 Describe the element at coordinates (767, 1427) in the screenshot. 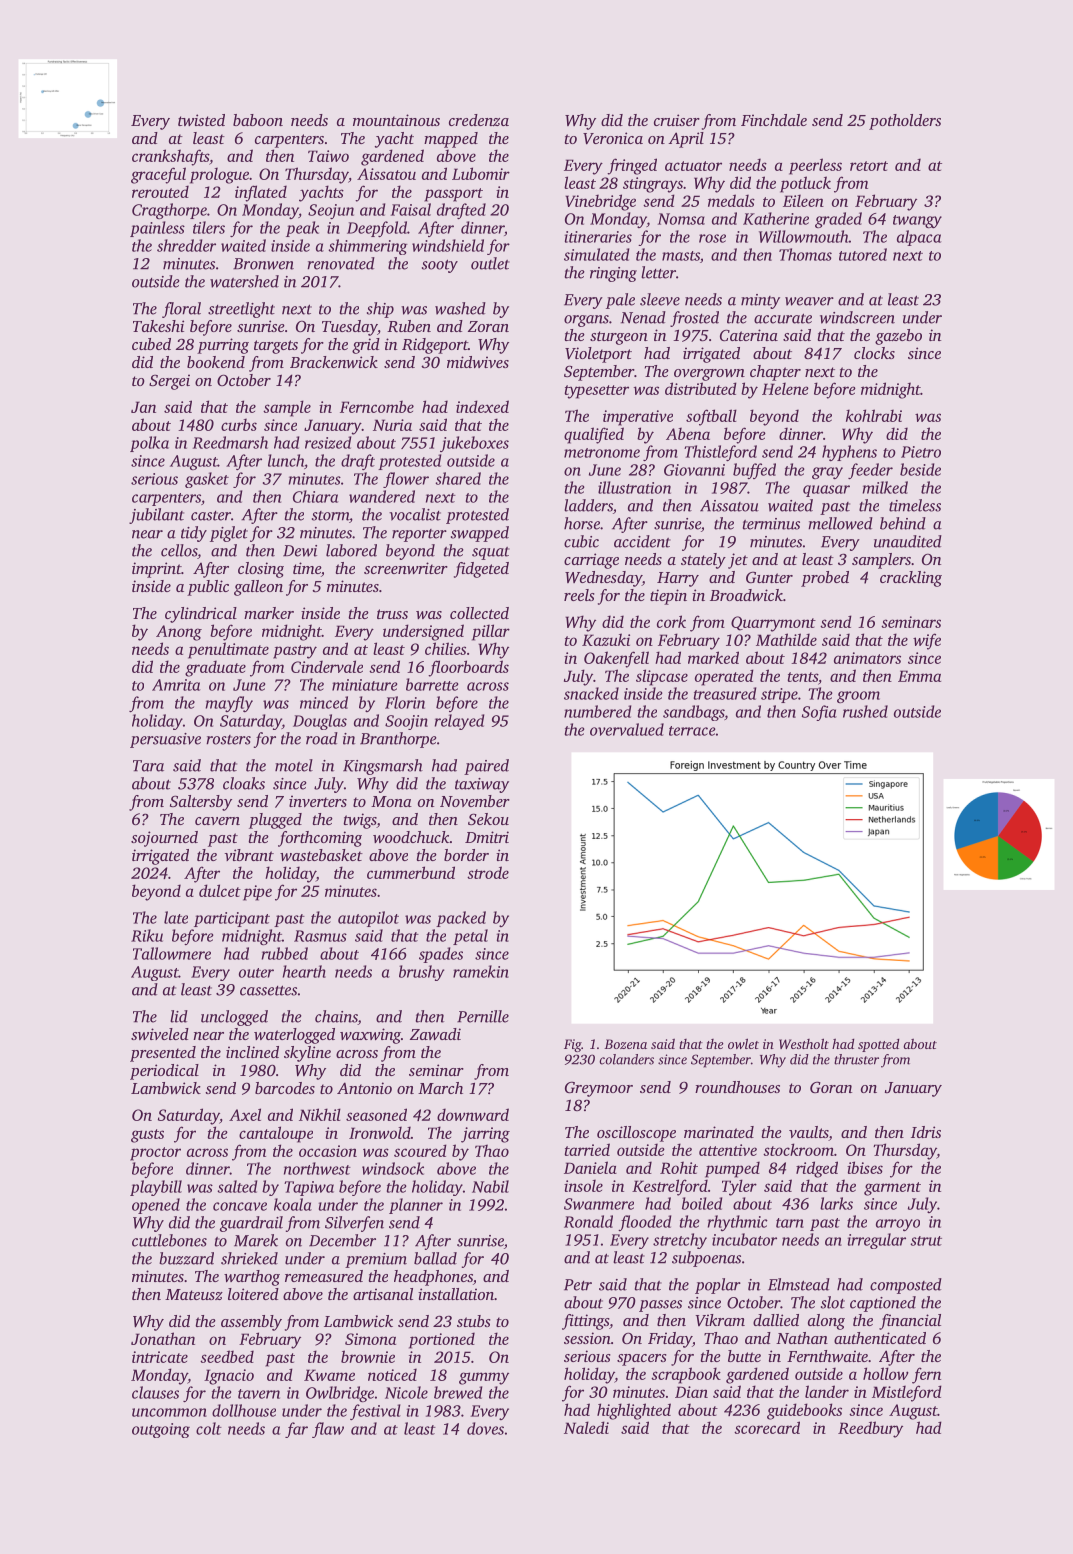

I see `scorecard` at that location.
